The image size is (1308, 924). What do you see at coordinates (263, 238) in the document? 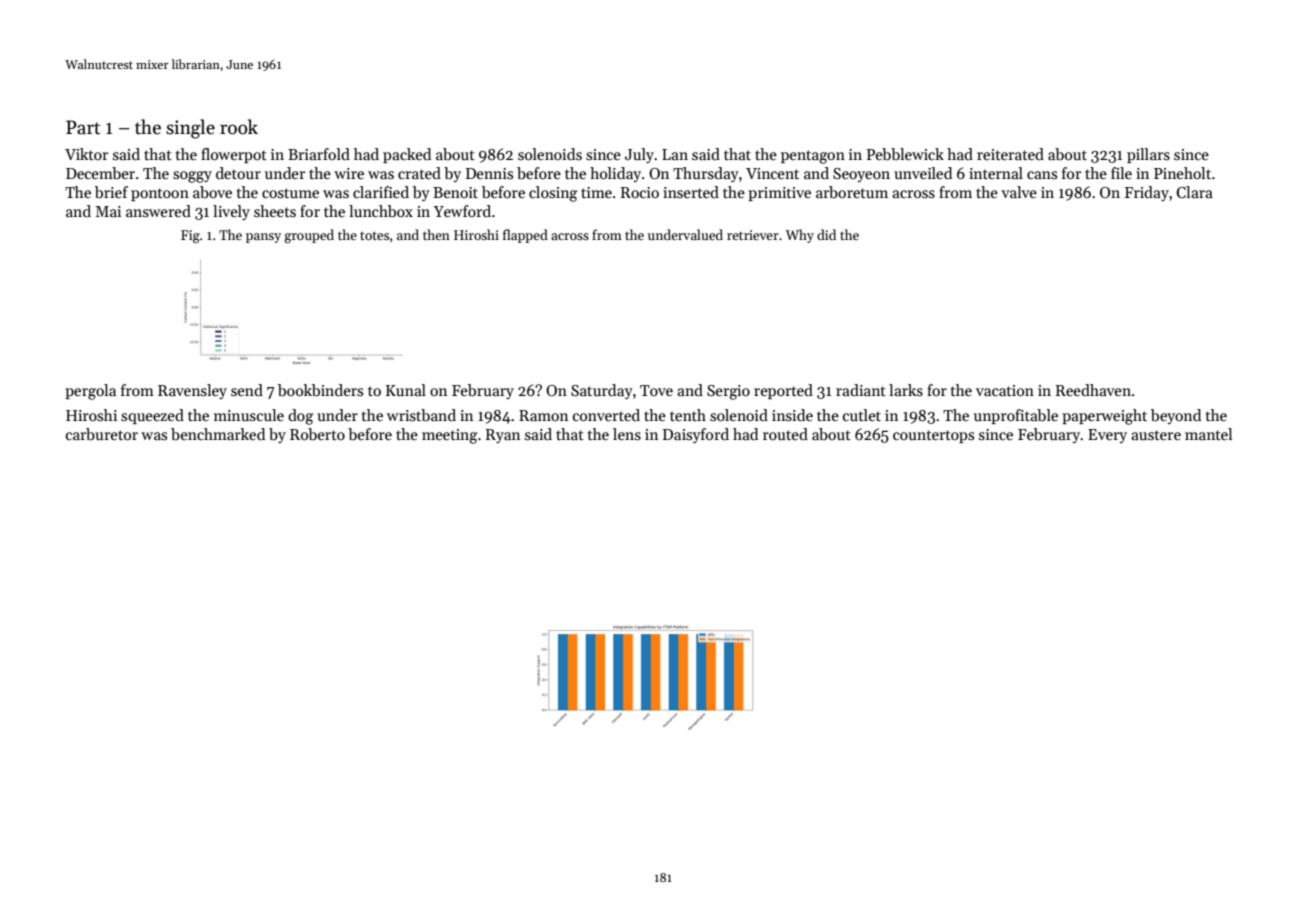
I see `pansy` at bounding box center [263, 238].
